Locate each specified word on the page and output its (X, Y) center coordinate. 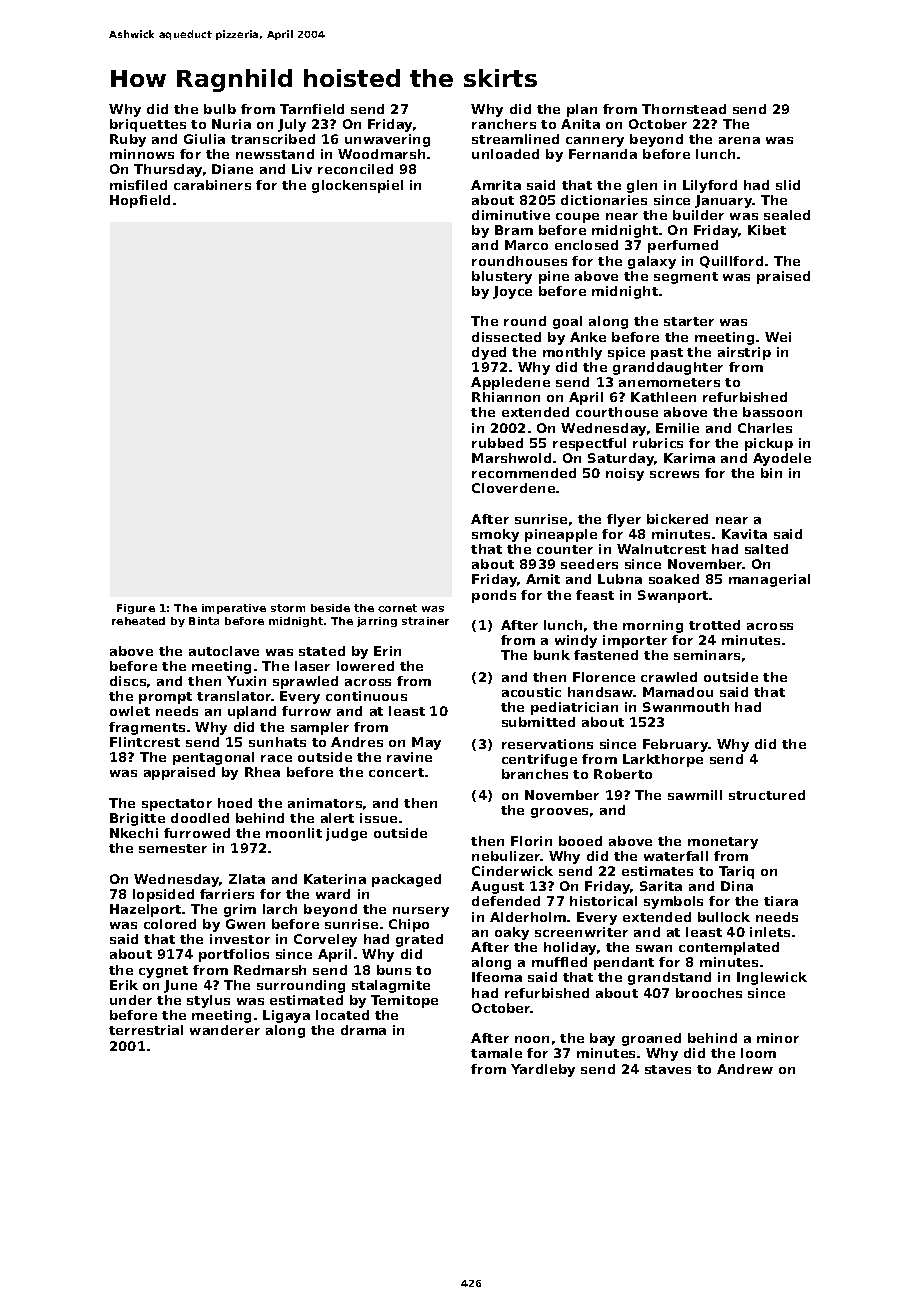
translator (234, 696)
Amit (543, 579)
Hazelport (145, 910)
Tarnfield (312, 109)
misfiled (138, 185)
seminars (707, 655)
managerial (769, 580)
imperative (234, 609)
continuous (366, 696)
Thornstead (684, 109)
